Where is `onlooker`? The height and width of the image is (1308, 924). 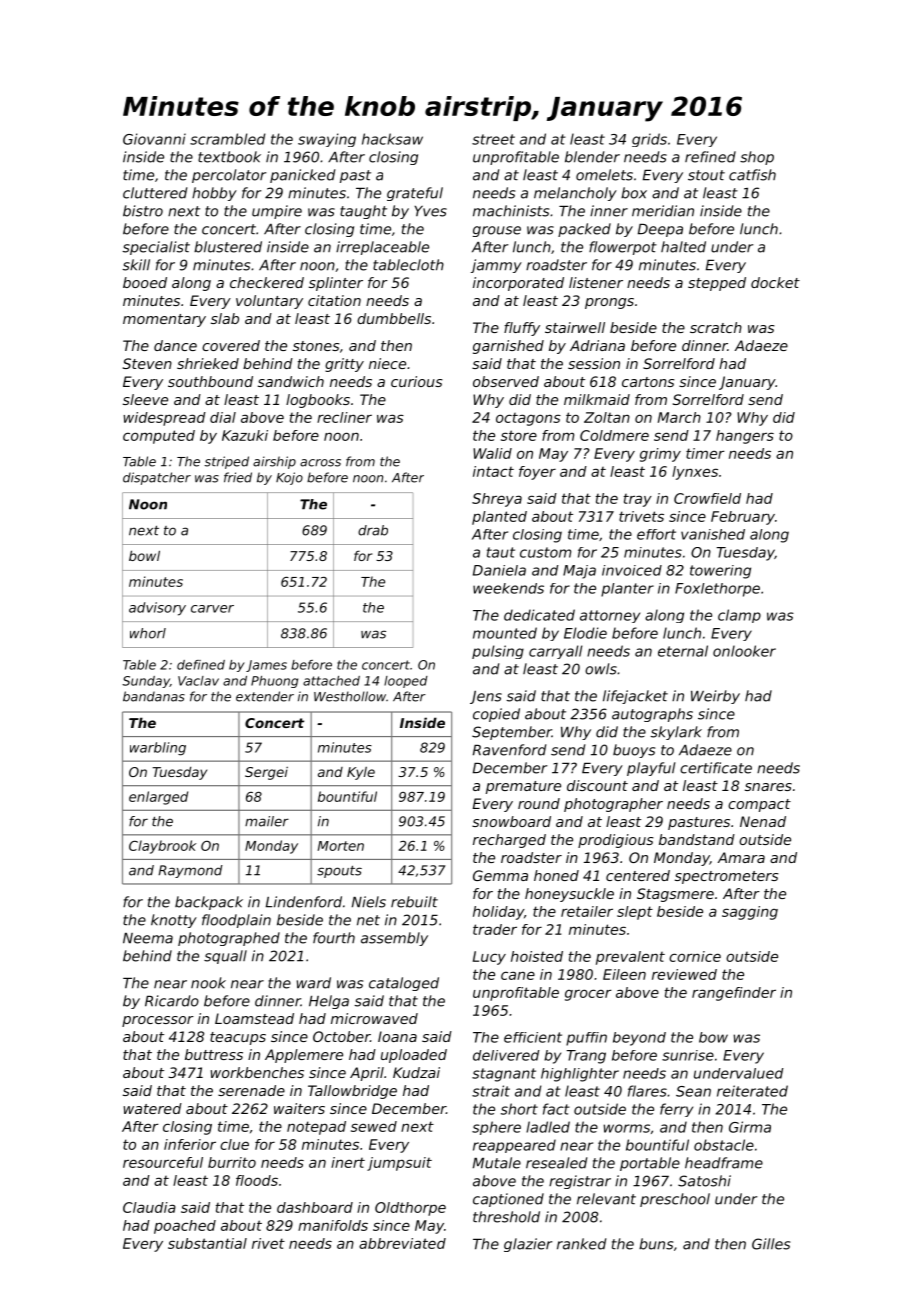 onlooker is located at coordinates (744, 651).
